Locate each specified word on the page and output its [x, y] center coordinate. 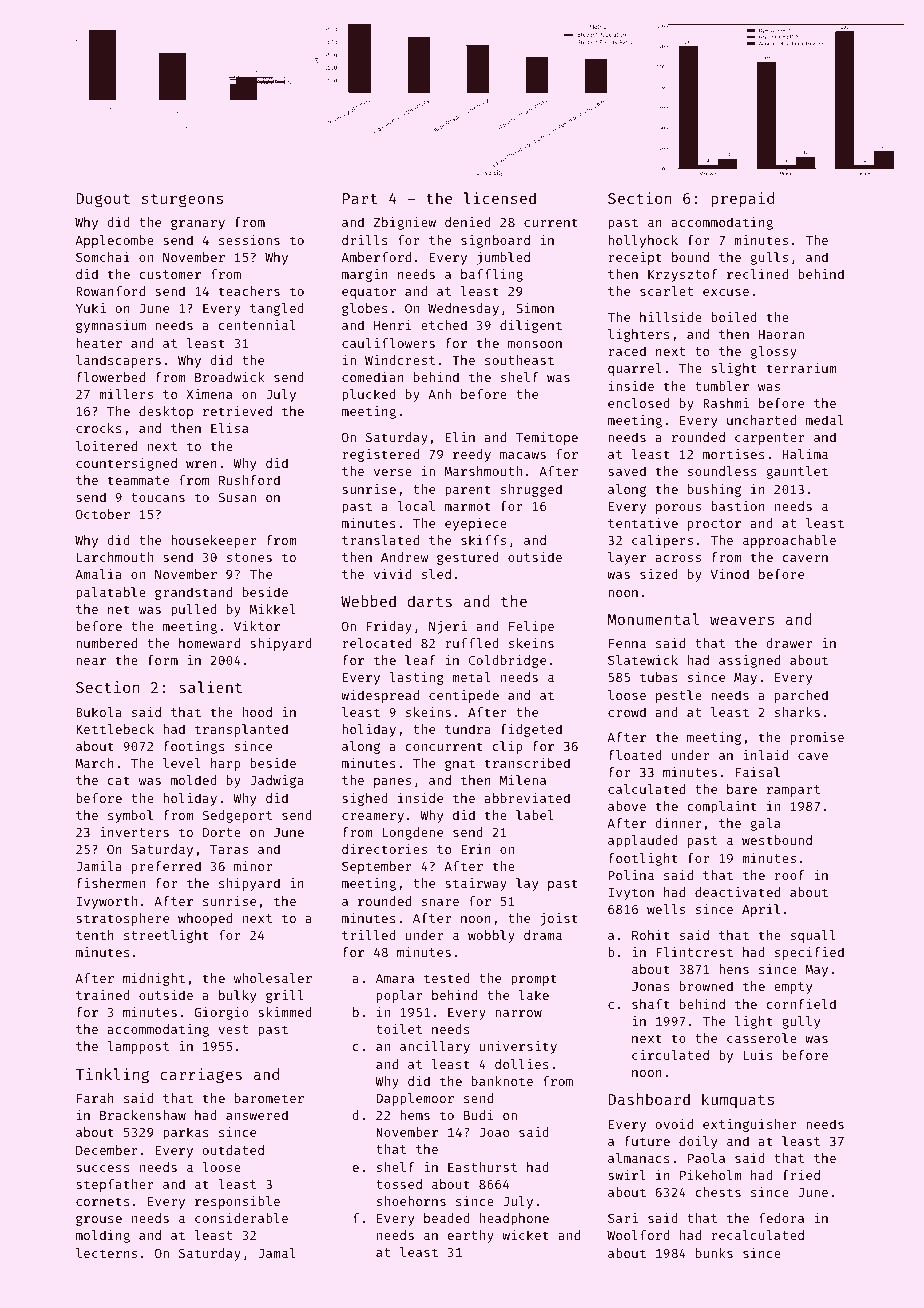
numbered [106, 643]
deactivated [737, 892]
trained [103, 995]
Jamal [277, 1253]
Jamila [99, 866]
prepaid [742, 199]
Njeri [448, 627]
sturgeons [182, 201]
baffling [492, 275]
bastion [738, 506]
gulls [769, 258]
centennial [257, 325]
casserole [762, 1038]
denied [468, 222]
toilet [399, 1029]
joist [559, 919]
